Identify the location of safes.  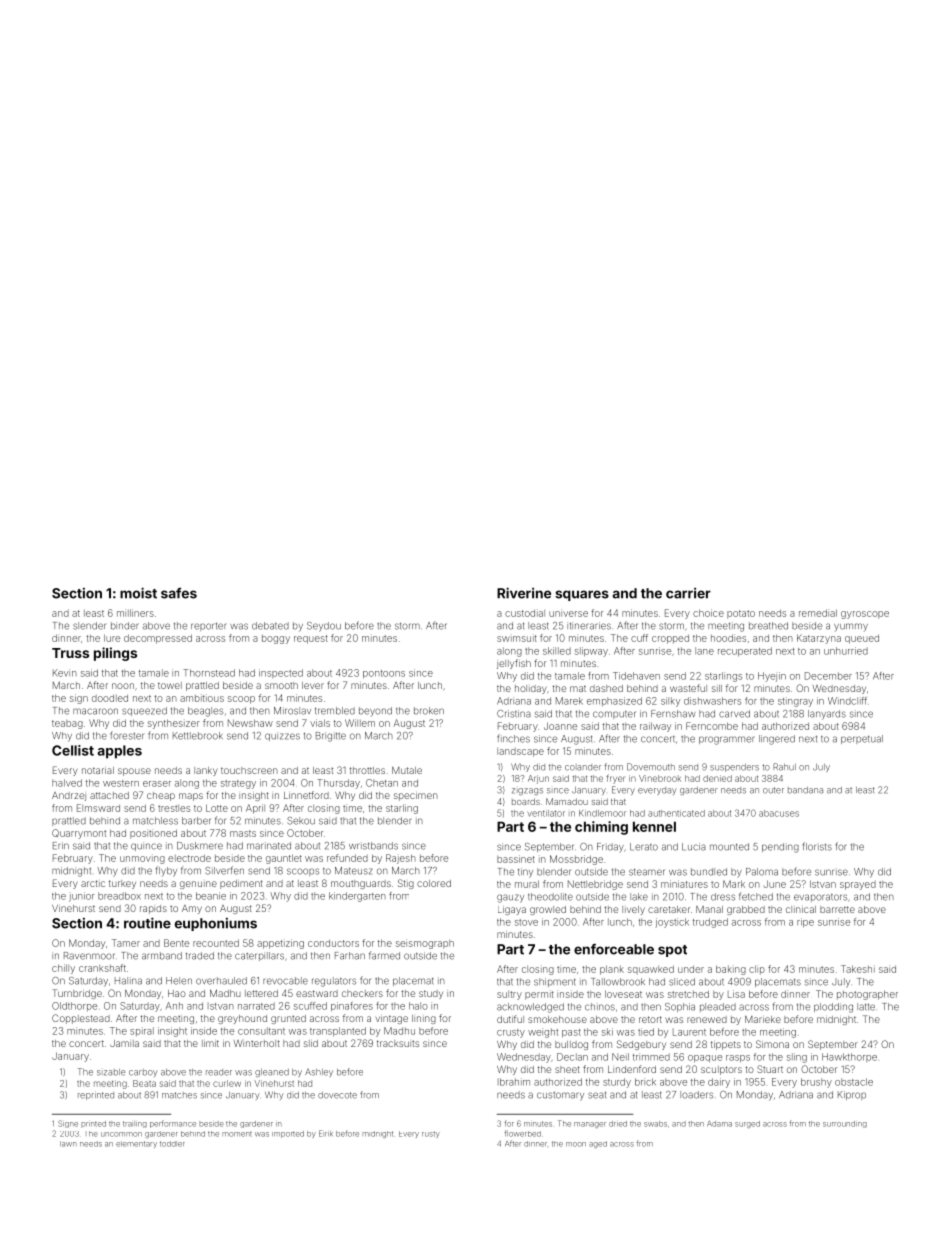
(179, 593).
